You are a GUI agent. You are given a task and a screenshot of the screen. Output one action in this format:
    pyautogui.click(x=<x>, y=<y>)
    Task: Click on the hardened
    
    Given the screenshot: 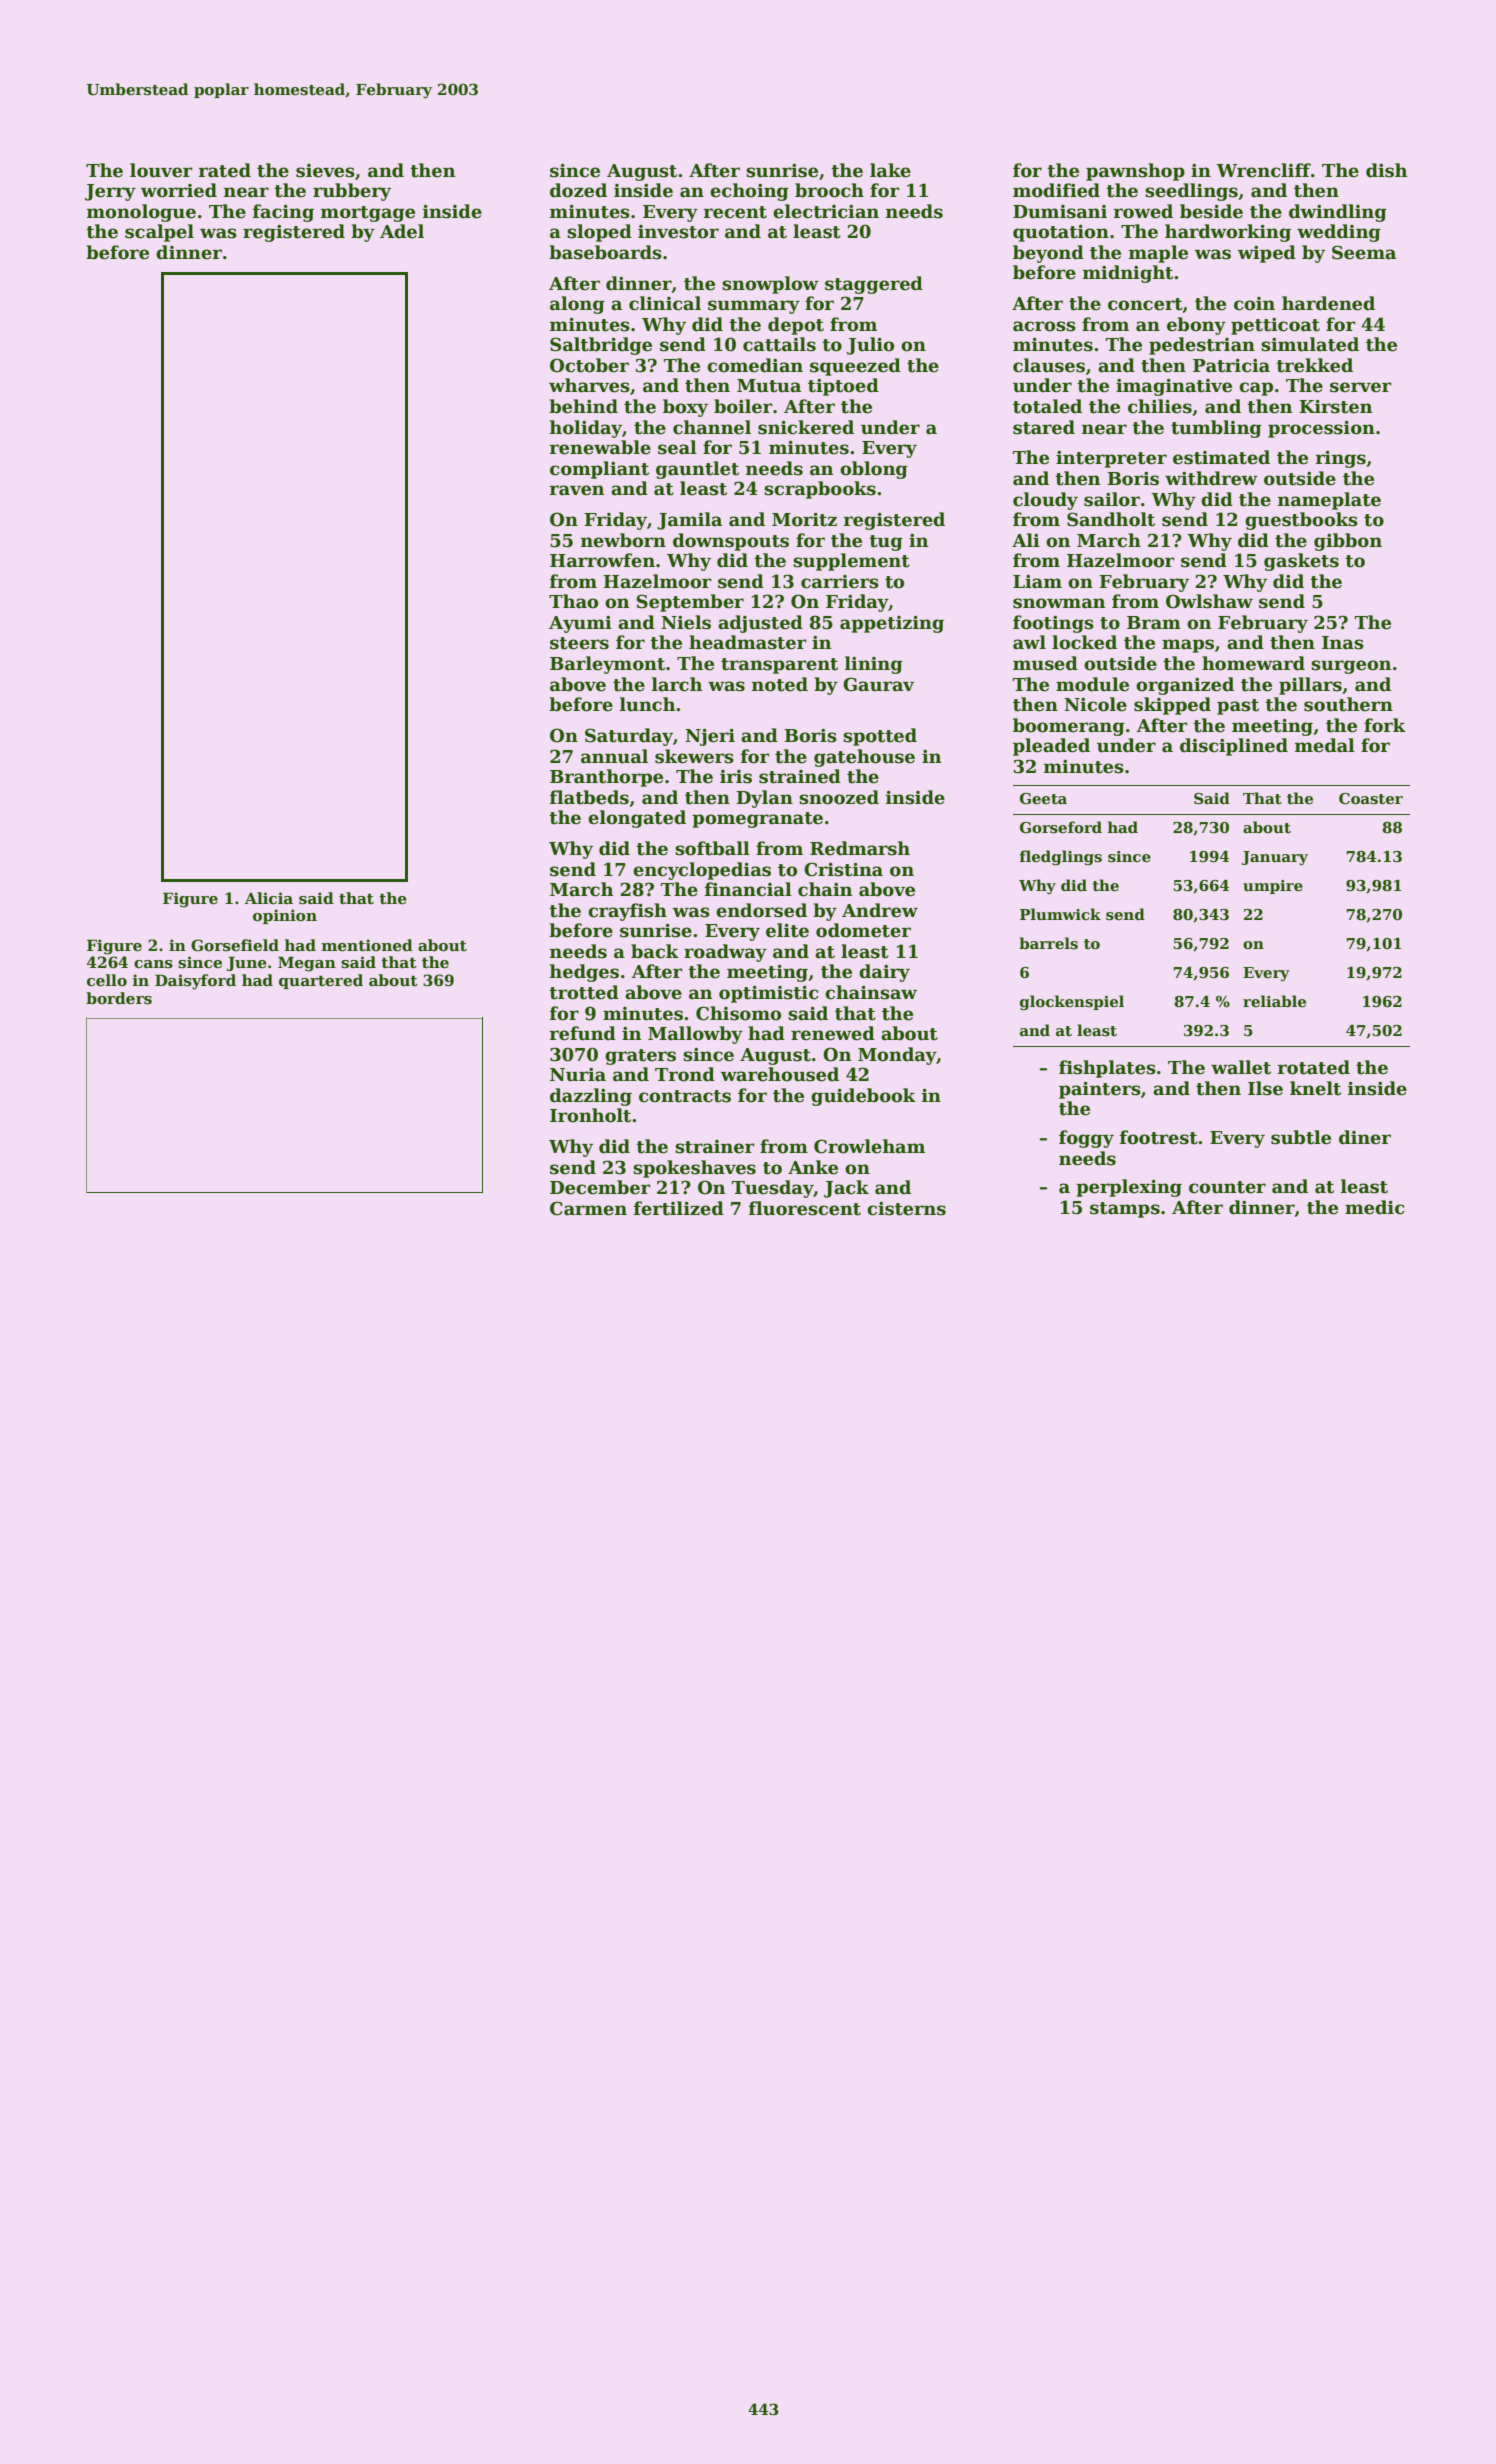 What is the action you would take?
    pyautogui.click(x=1328, y=303)
